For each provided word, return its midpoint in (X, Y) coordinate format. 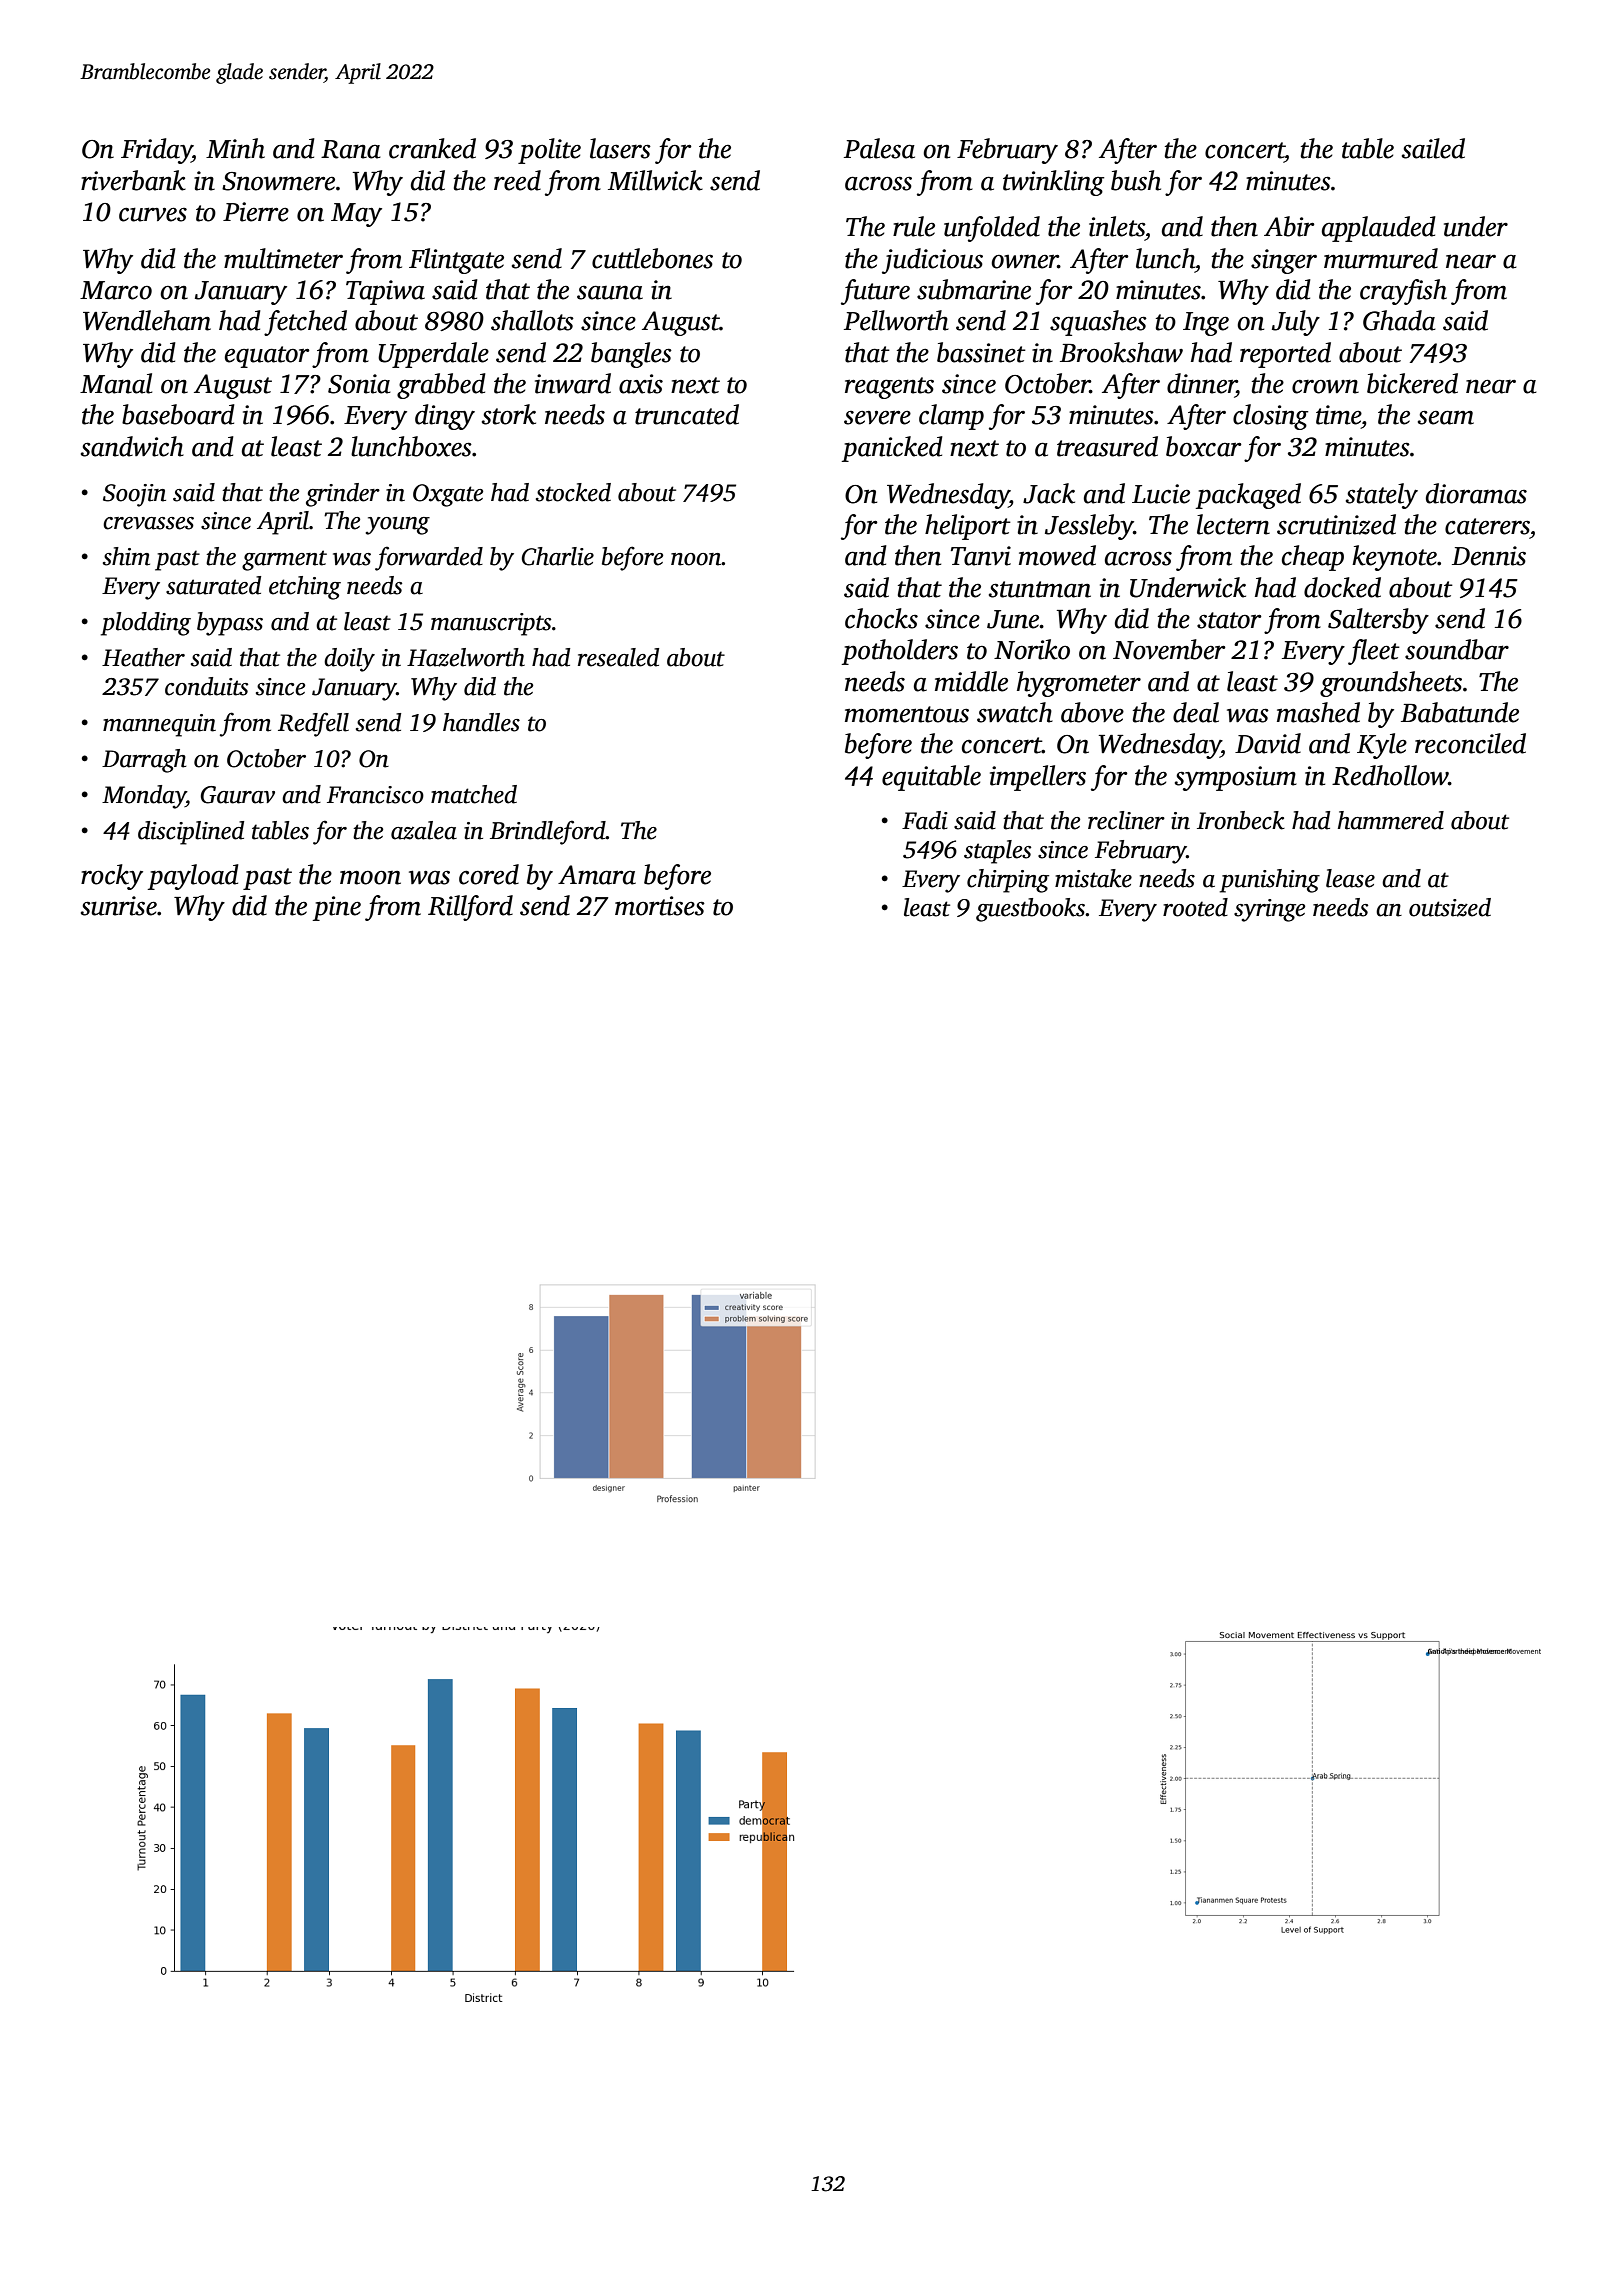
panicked (892, 449)
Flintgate (456, 261)
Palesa (879, 148)
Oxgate (448, 495)
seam (1446, 417)
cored (489, 874)
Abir (1289, 226)
